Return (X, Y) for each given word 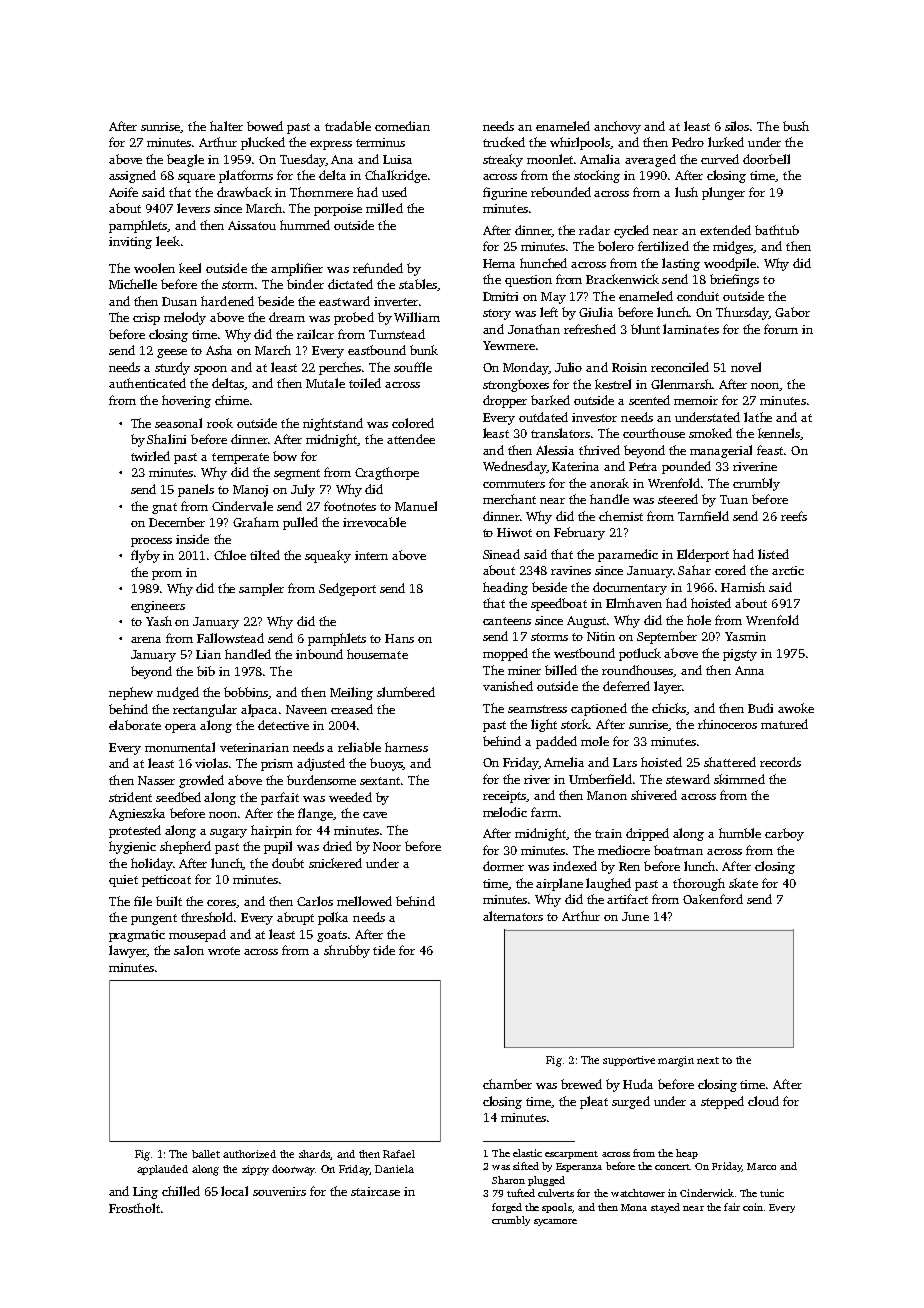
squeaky (328, 556)
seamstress (537, 709)
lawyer (128, 951)
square (196, 178)
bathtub (777, 230)
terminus (380, 142)
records (780, 762)
